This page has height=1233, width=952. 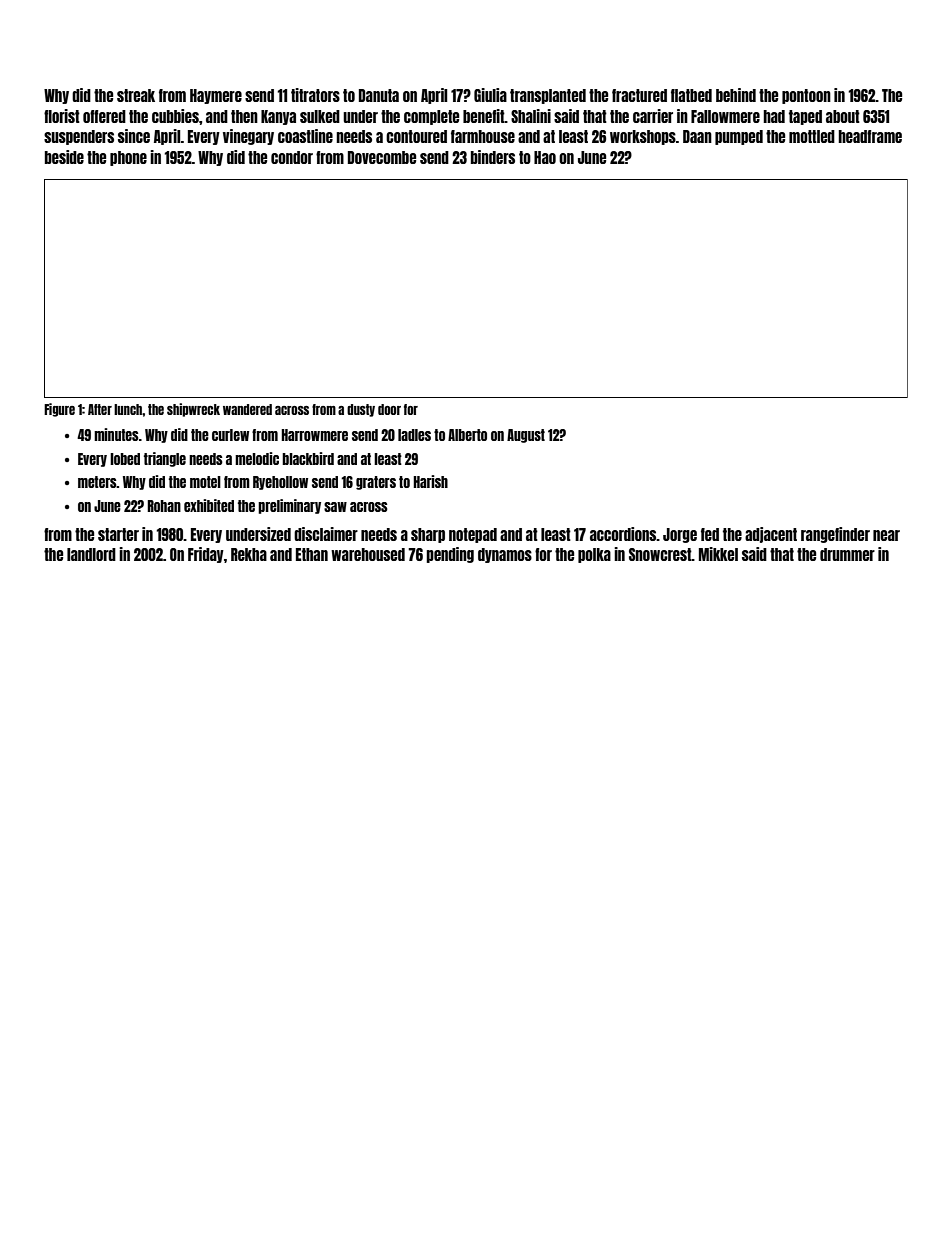 I want to click on Giulia, so click(x=490, y=95).
